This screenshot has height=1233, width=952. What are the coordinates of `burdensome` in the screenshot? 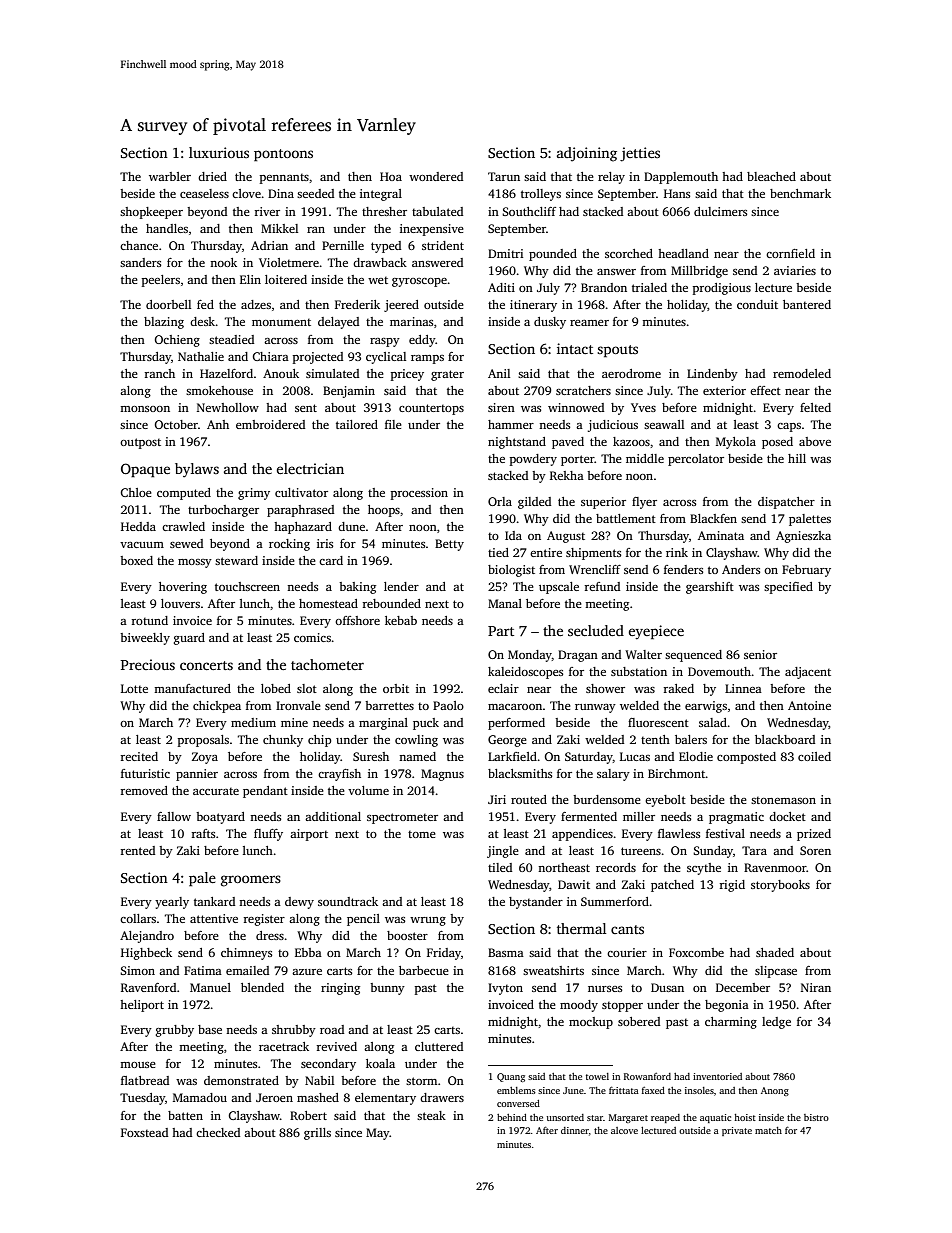 It's located at (607, 799).
